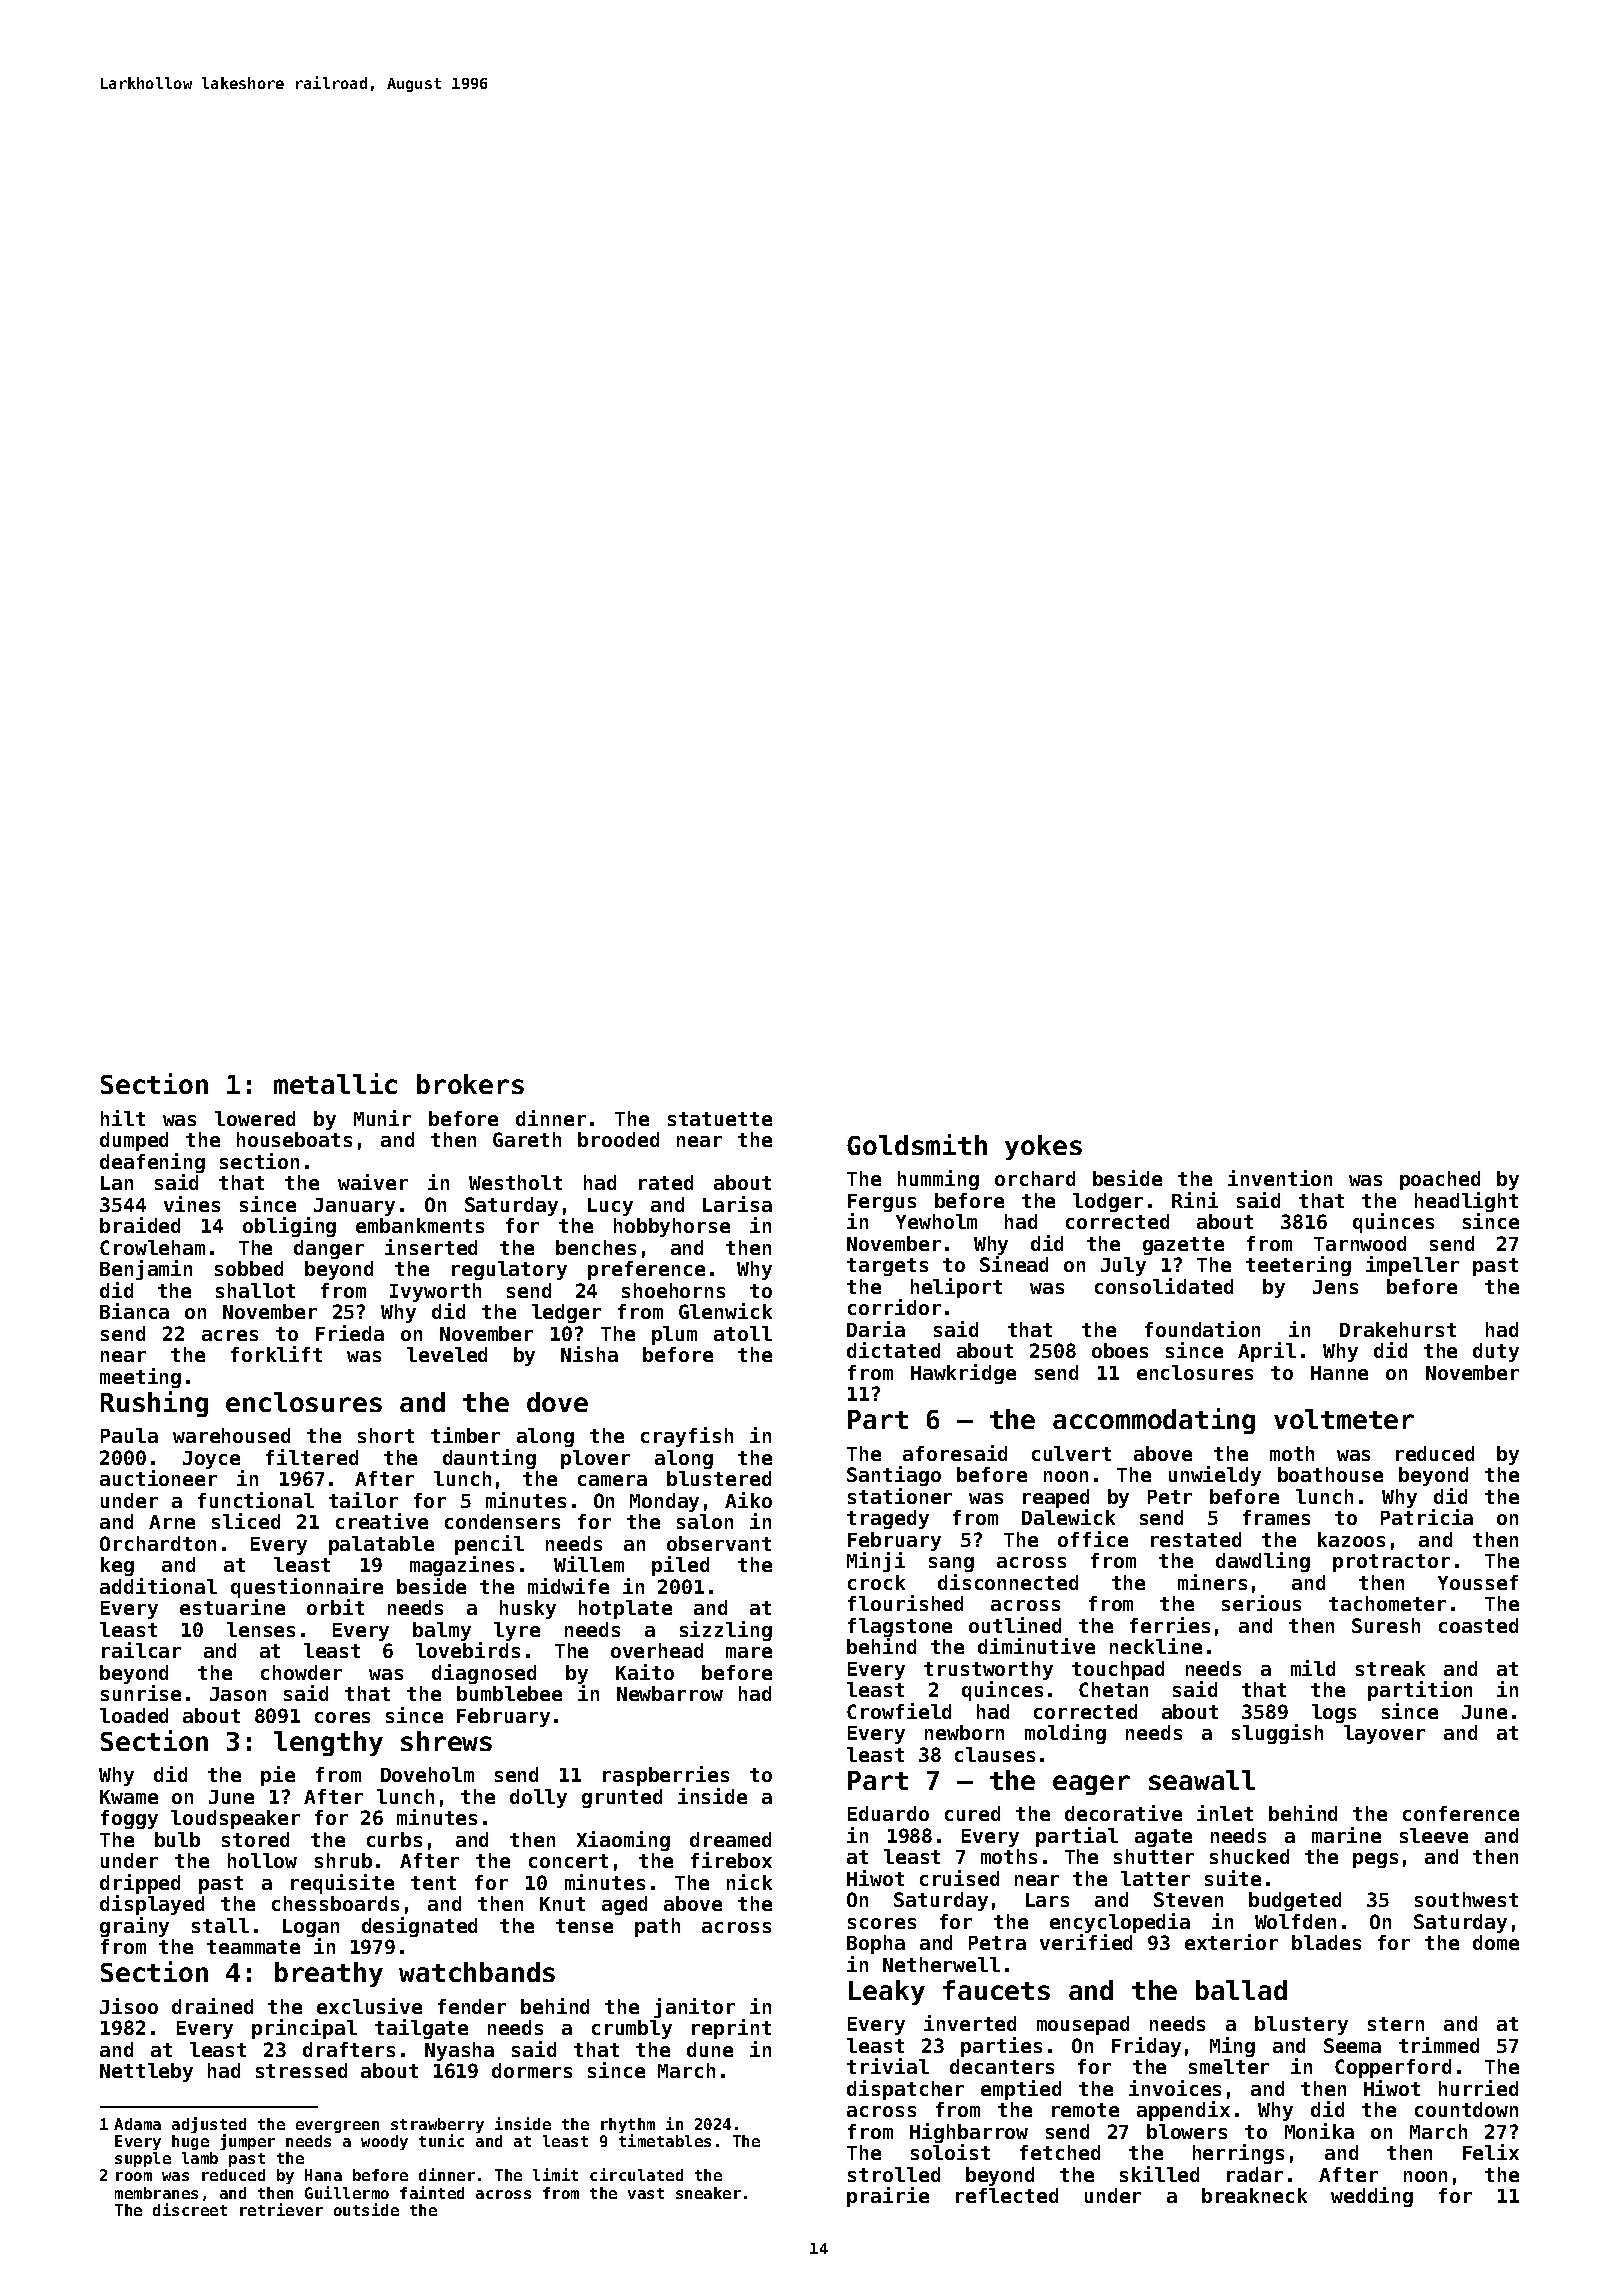 The height and width of the document is (2292, 1620). I want to click on poached, so click(1440, 1180).
